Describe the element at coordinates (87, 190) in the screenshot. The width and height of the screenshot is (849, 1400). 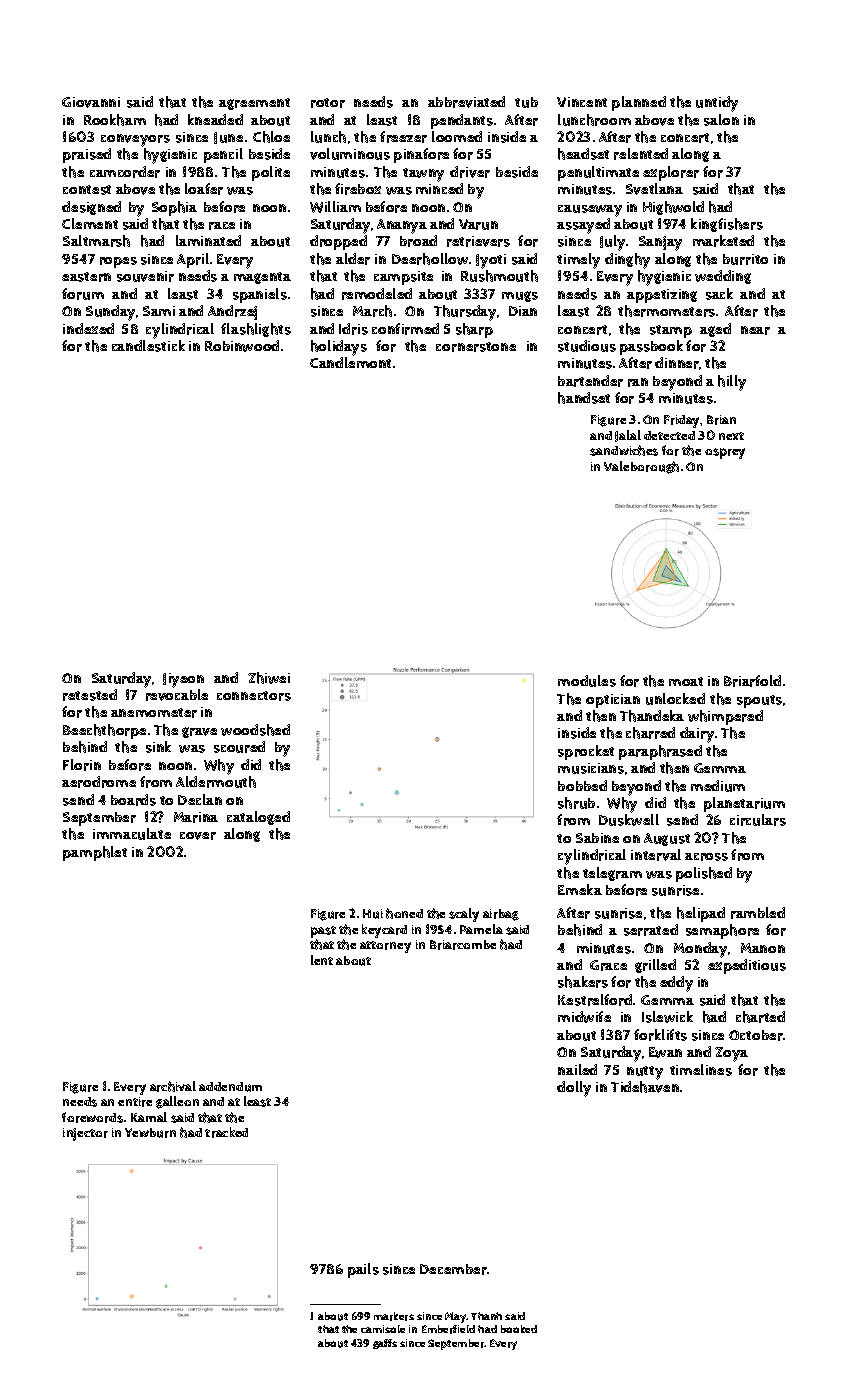
I see `contest` at that location.
